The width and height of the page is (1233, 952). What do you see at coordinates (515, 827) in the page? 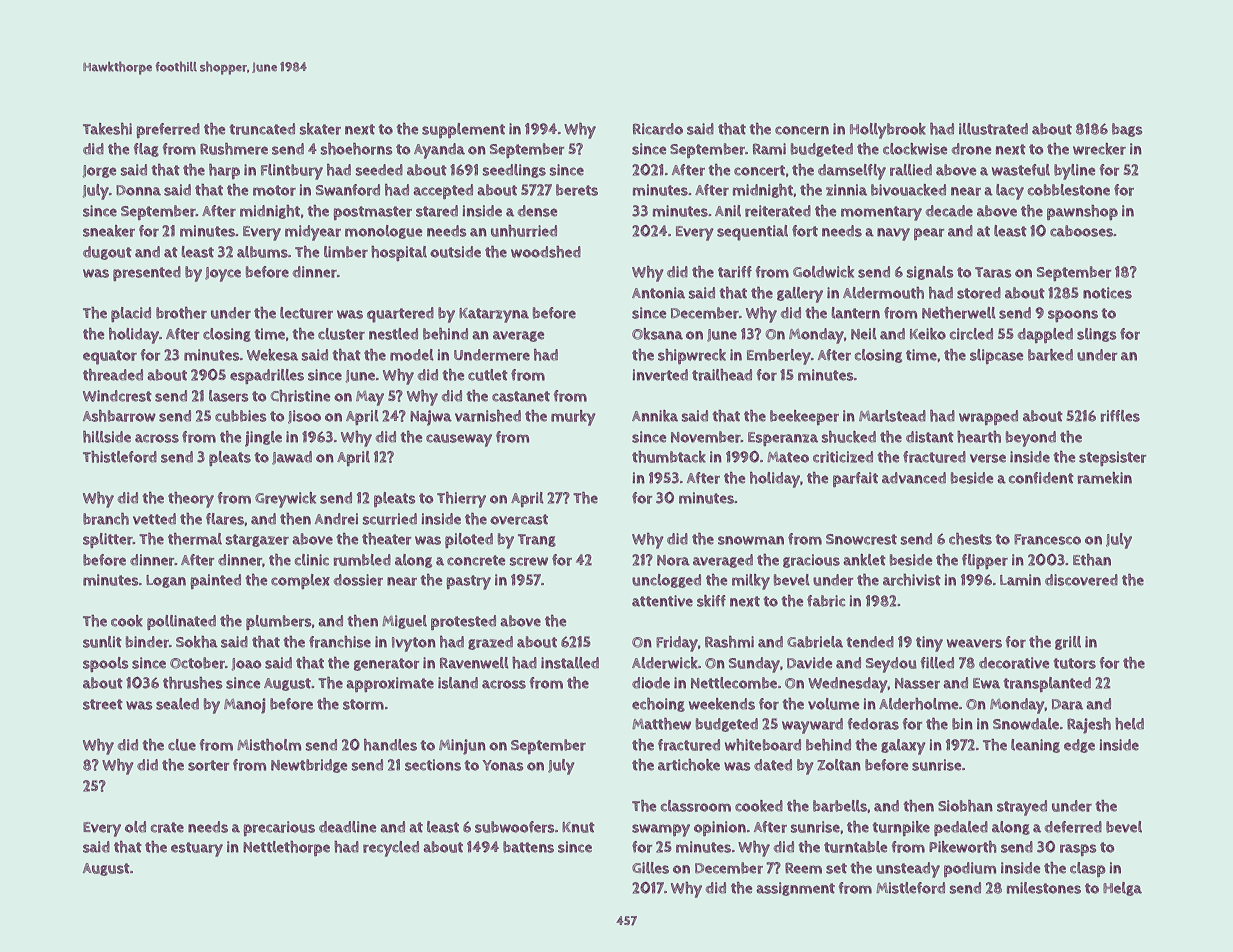
I see `subwoofers` at bounding box center [515, 827].
